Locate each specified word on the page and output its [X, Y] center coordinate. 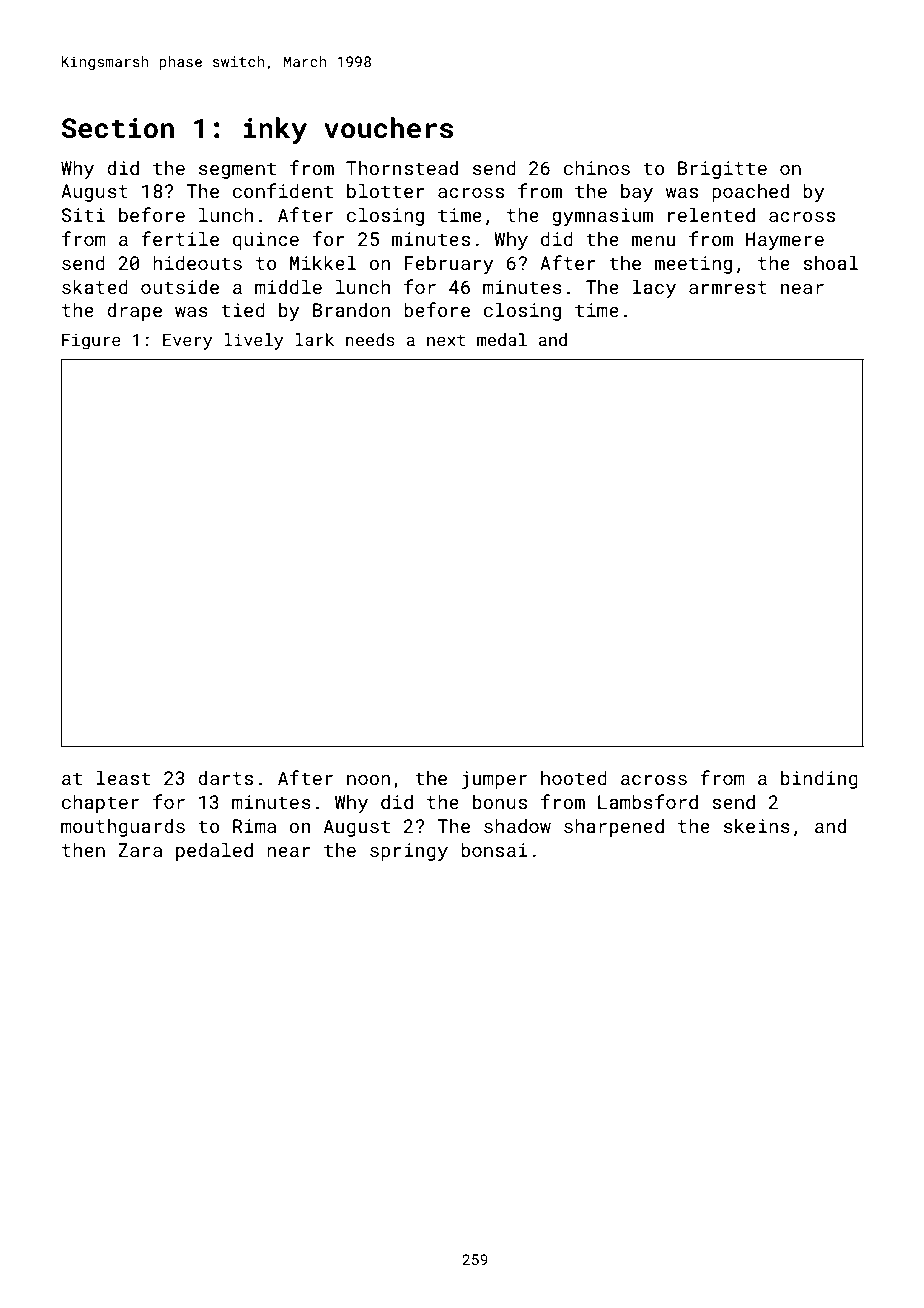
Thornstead [402, 167]
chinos [597, 167]
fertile [180, 238]
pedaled [214, 851]
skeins [757, 825]
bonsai [494, 849]
